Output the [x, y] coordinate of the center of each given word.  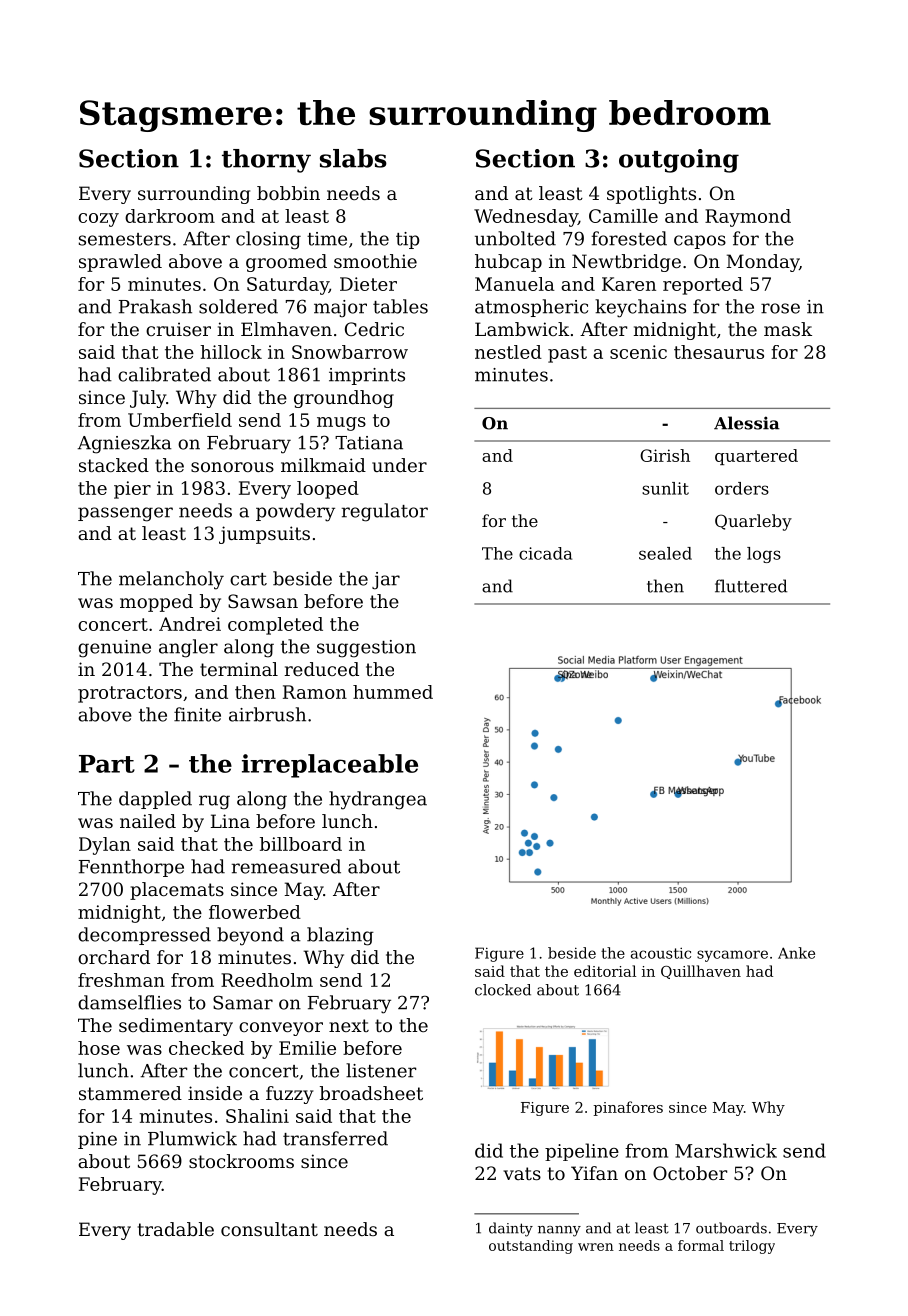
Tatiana [369, 443]
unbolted [515, 238]
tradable [176, 1229]
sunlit [665, 488]
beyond [250, 936]
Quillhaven [701, 972]
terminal [239, 669]
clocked [503, 990]
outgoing [679, 161]
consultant [269, 1229]
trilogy [752, 1247]
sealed [665, 553]
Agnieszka [124, 444]
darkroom [170, 216]
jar [386, 581]
